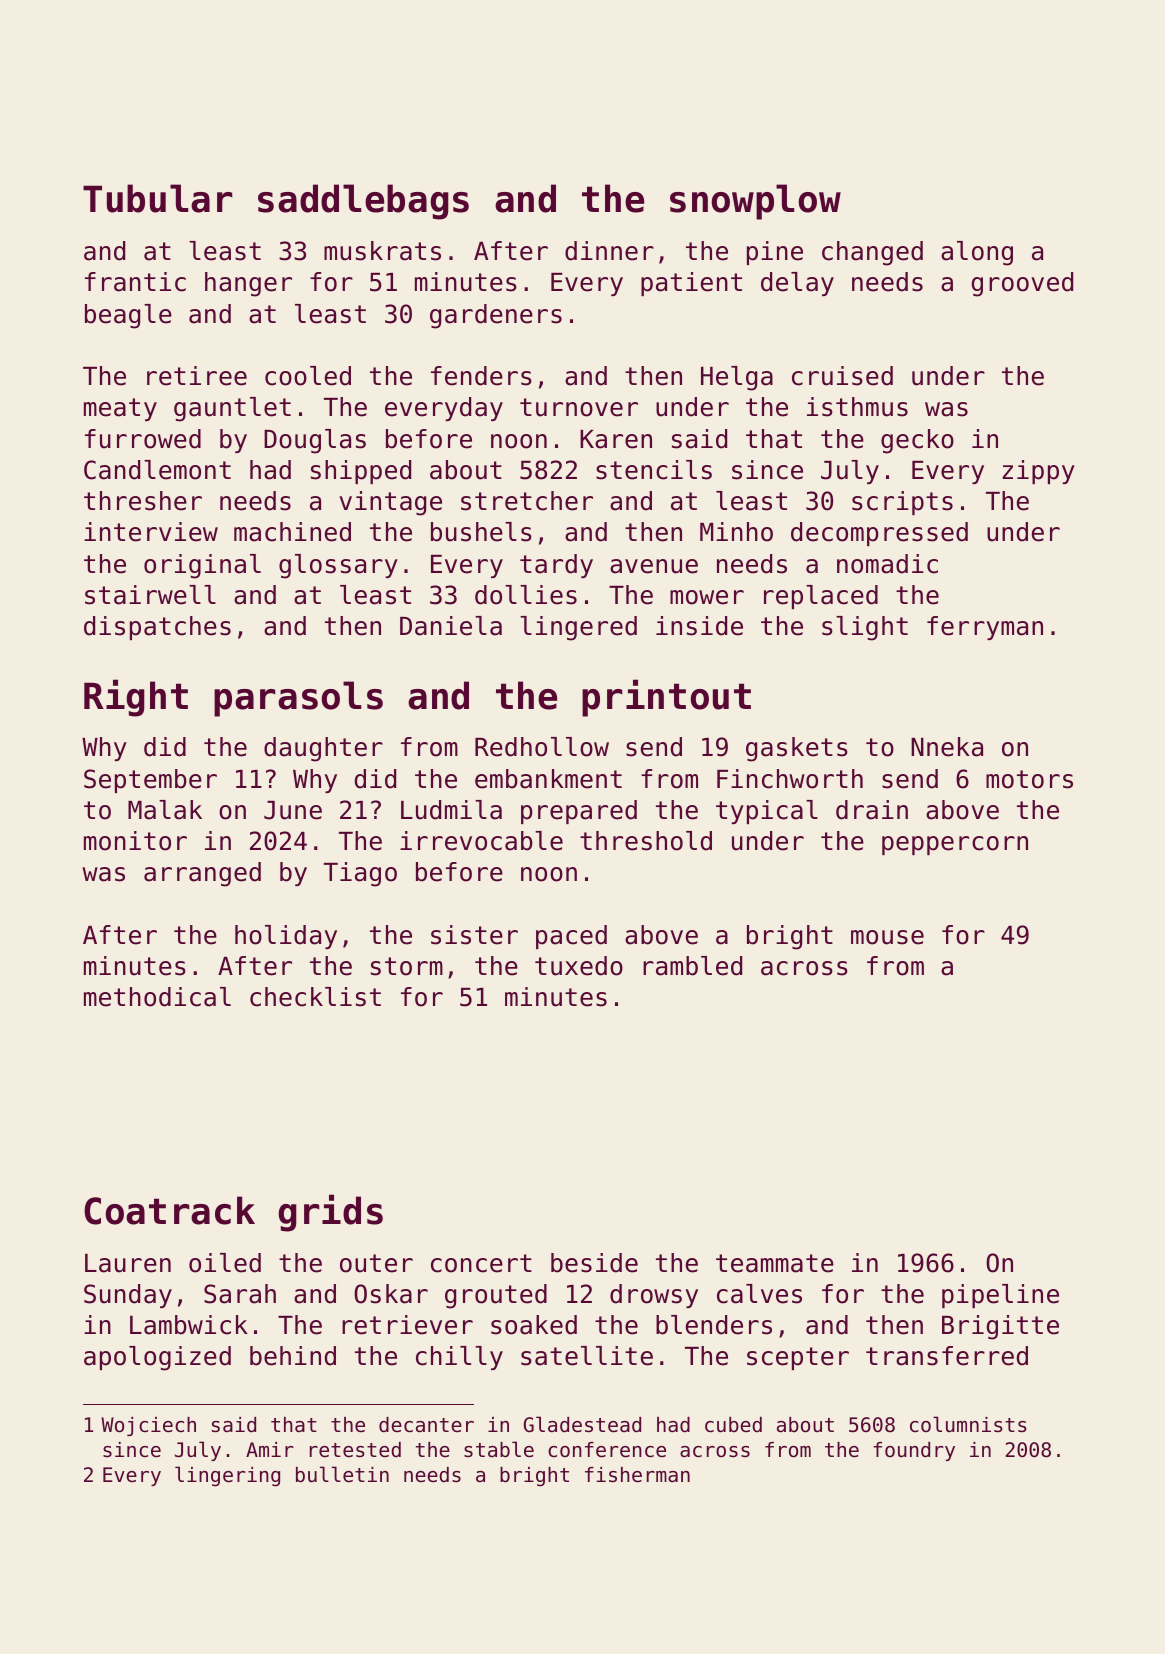  Describe the element at coordinates (157, 198) in the page. I see `Tubular` at that location.
